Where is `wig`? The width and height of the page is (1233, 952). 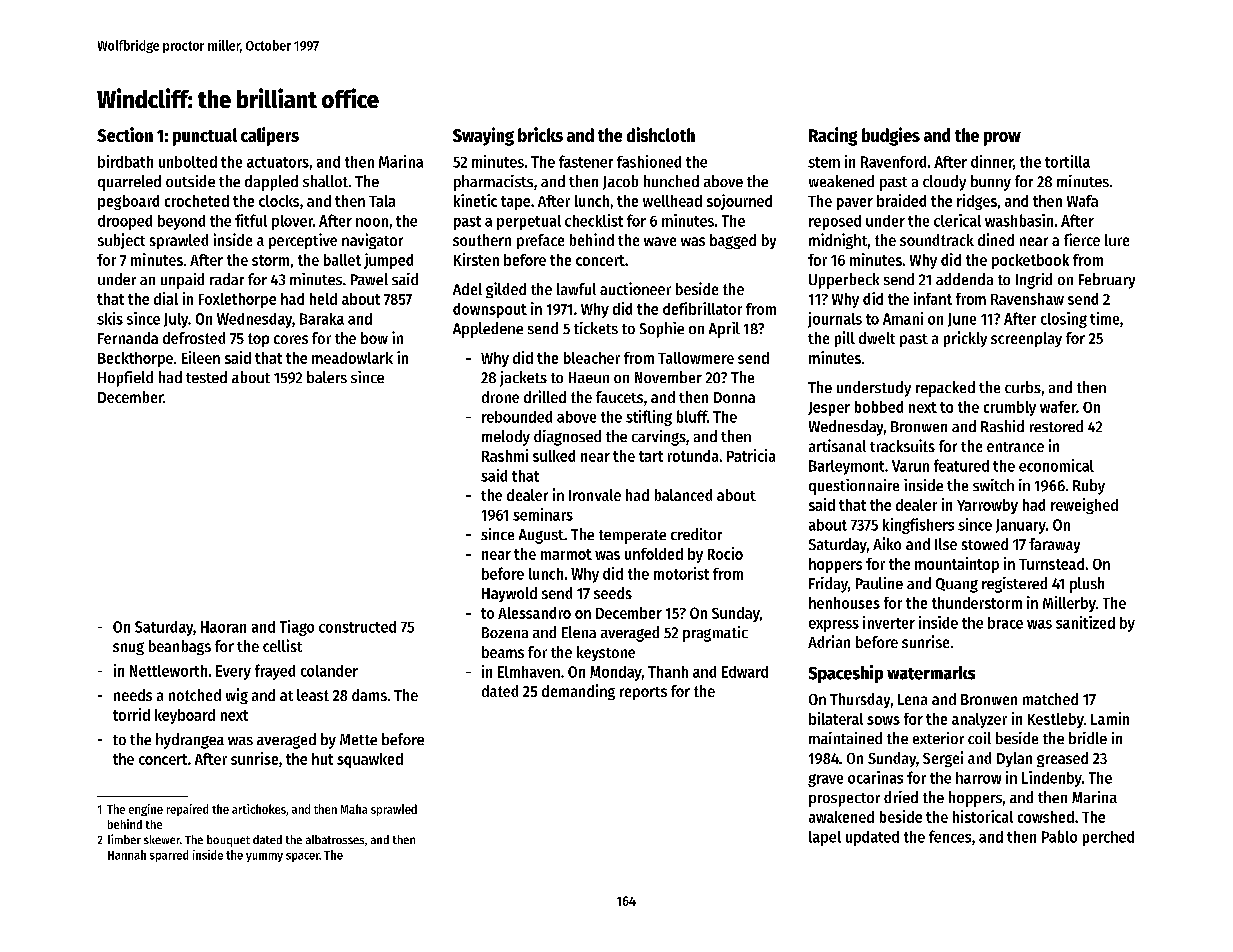
wig is located at coordinates (237, 696).
